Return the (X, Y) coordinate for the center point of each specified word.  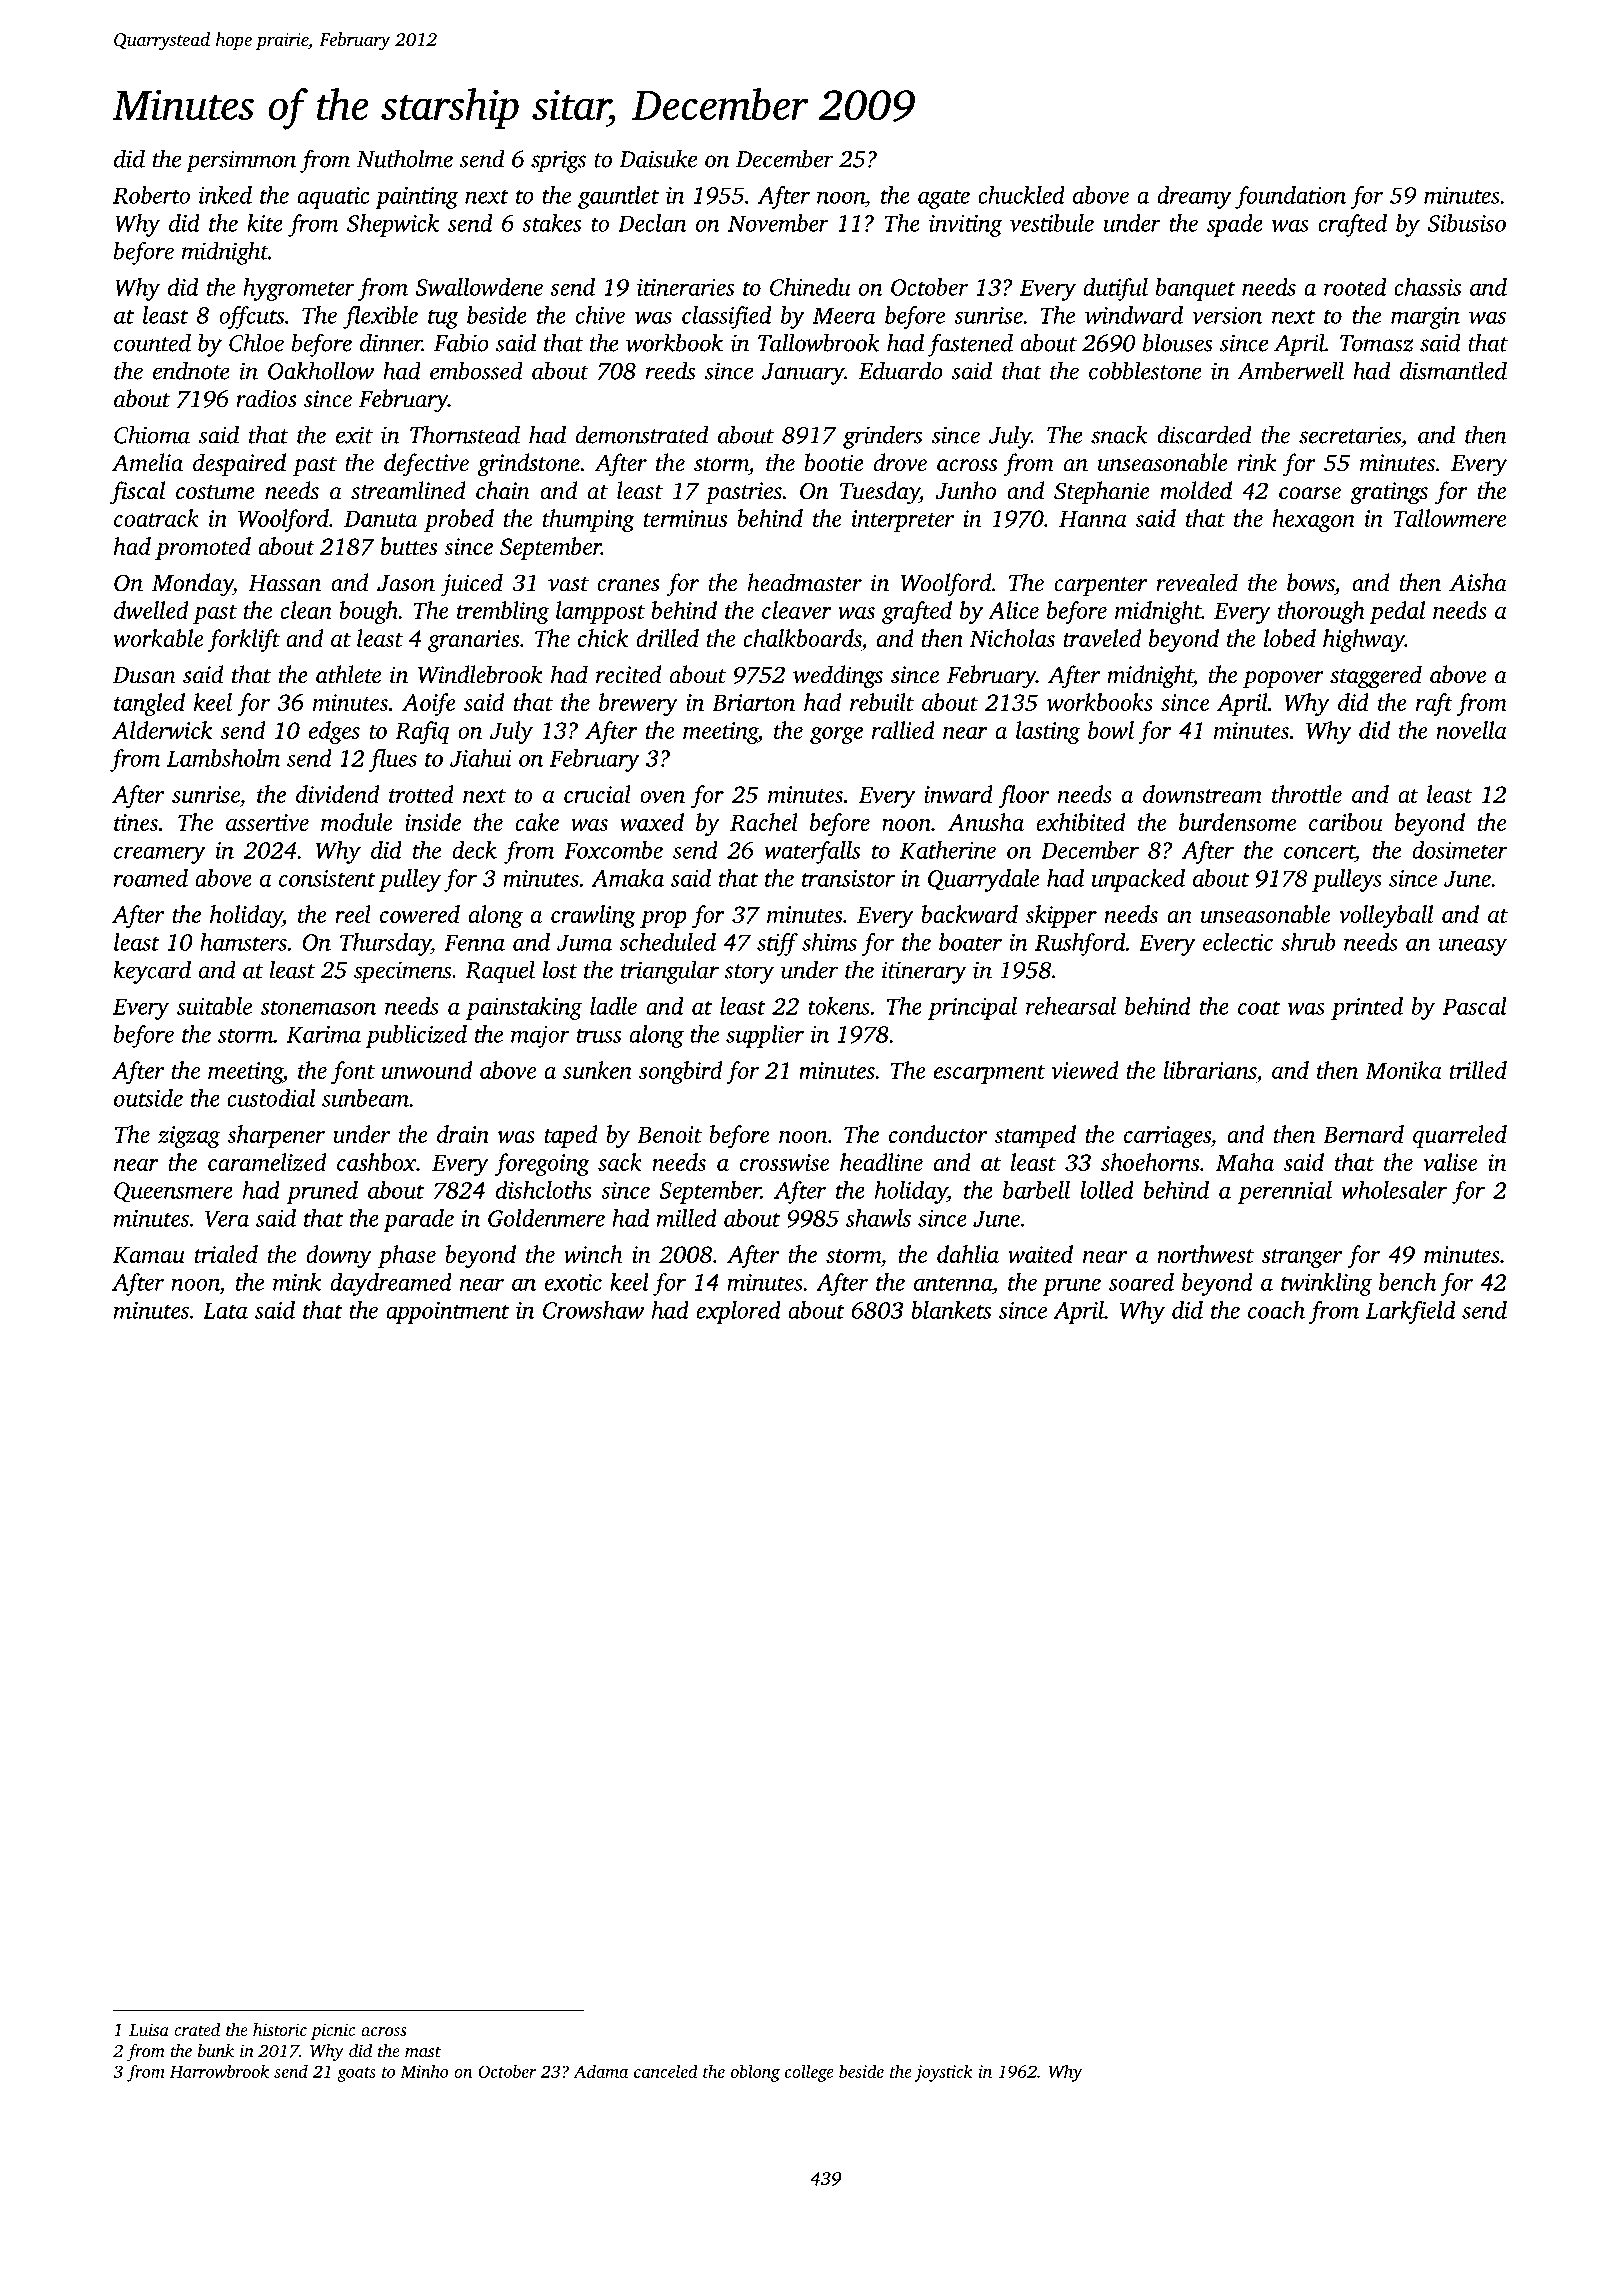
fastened (970, 345)
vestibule (1052, 223)
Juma (584, 943)
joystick (944, 2073)
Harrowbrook (219, 2071)
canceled (666, 2071)
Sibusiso (1467, 223)
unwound (427, 1070)
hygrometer (299, 289)
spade (1234, 225)
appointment (447, 1313)
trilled (1478, 1070)
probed (459, 520)
